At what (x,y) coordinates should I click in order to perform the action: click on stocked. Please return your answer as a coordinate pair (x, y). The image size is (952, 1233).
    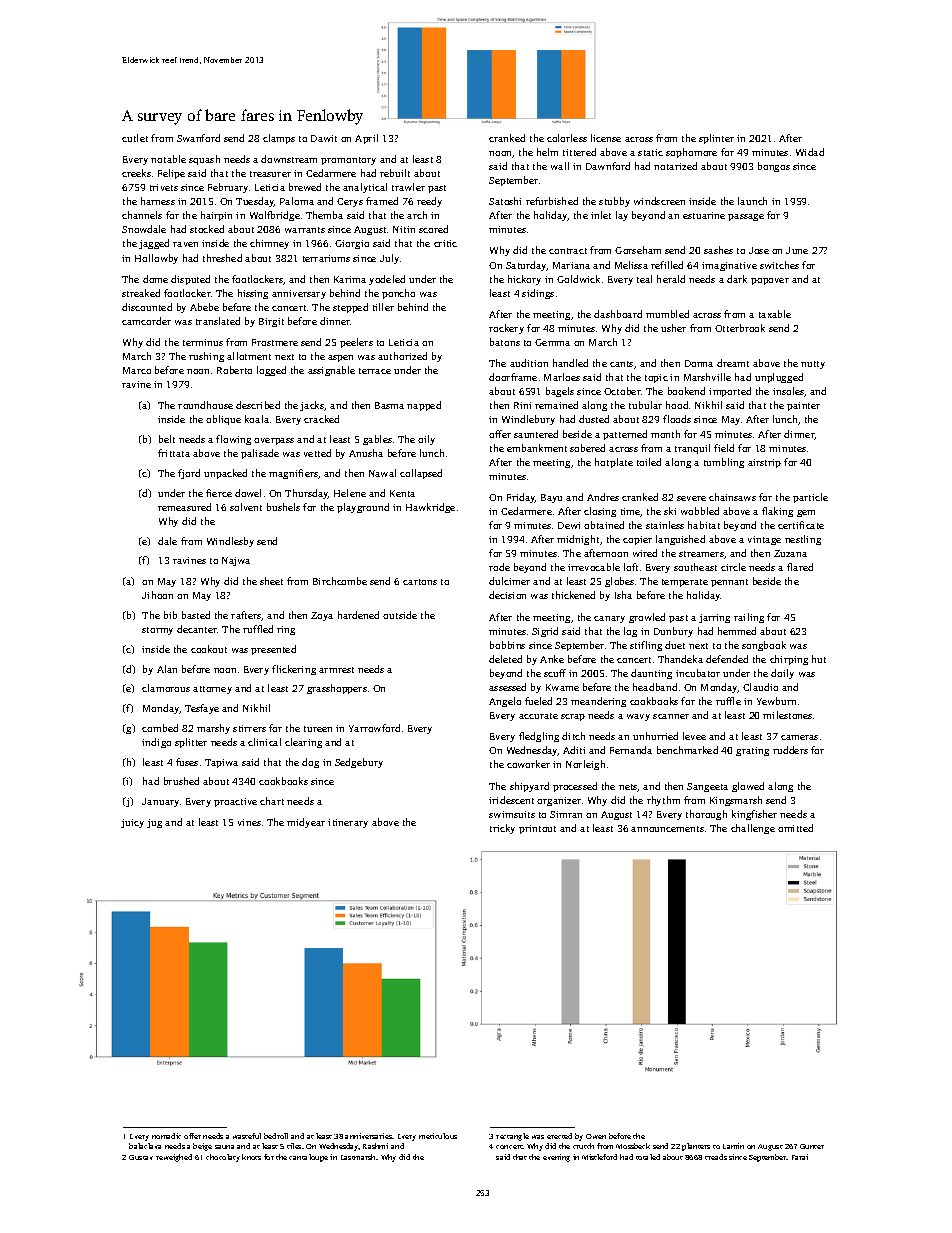
    Looking at the image, I should click on (207, 229).
